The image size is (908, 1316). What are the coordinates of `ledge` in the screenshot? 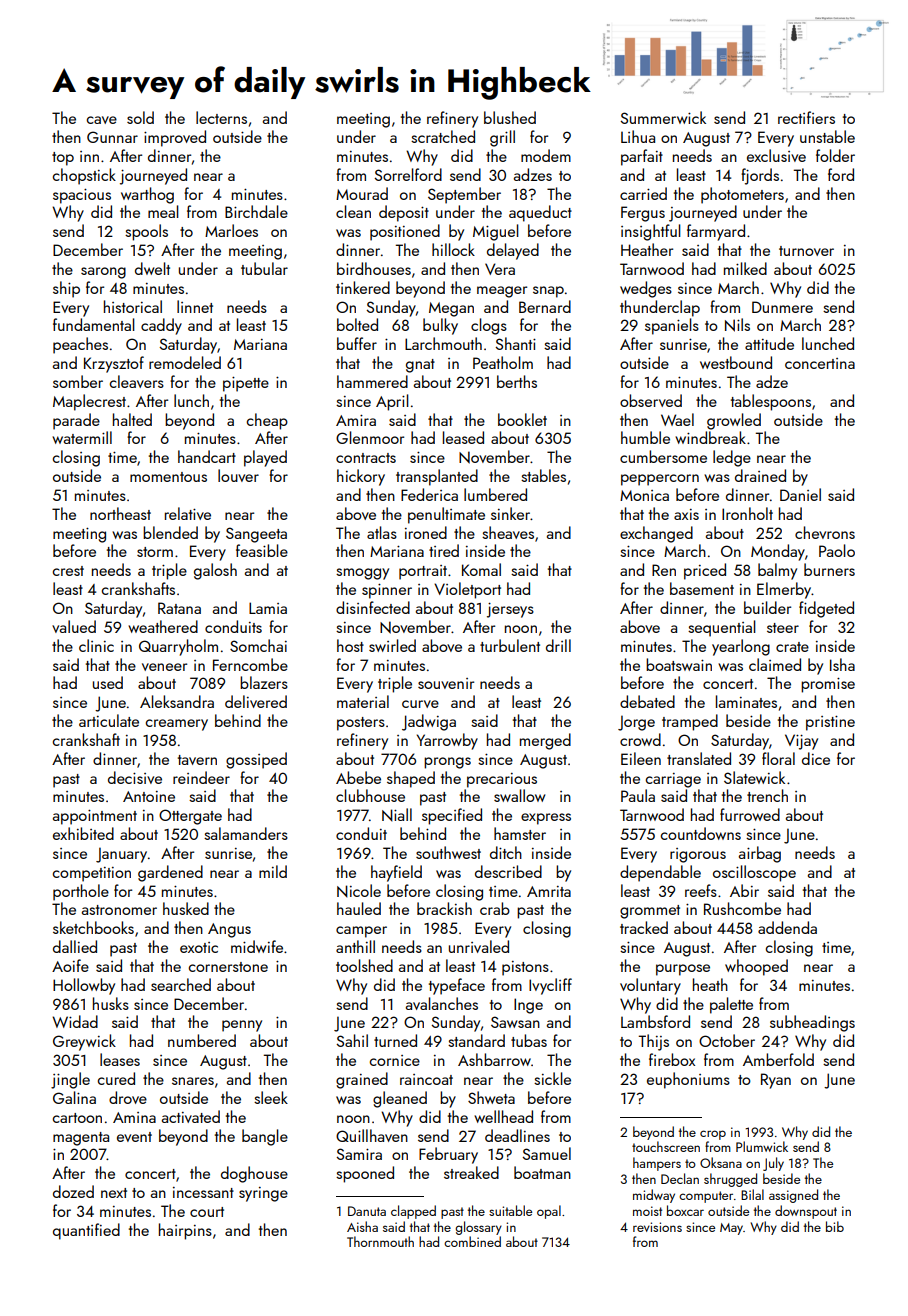 It's located at (732, 458).
